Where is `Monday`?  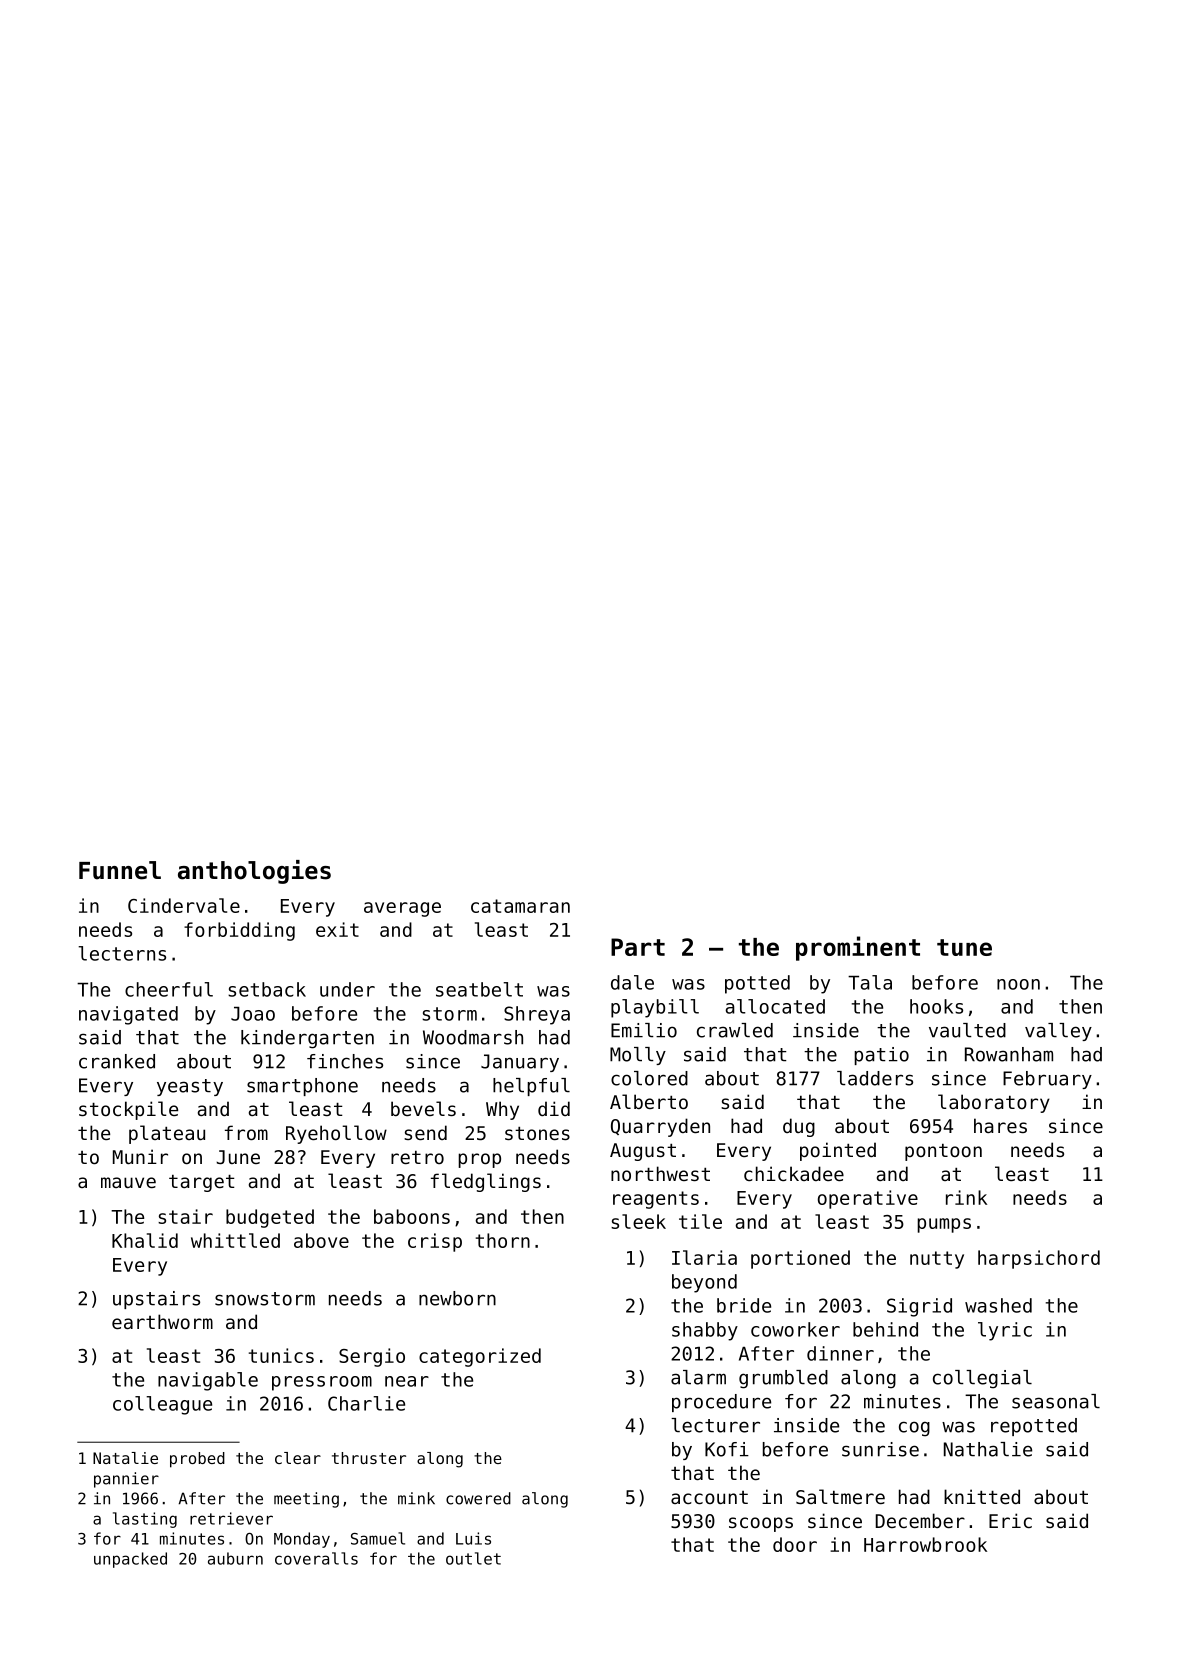
Monday is located at coordinates (302, 1540).
